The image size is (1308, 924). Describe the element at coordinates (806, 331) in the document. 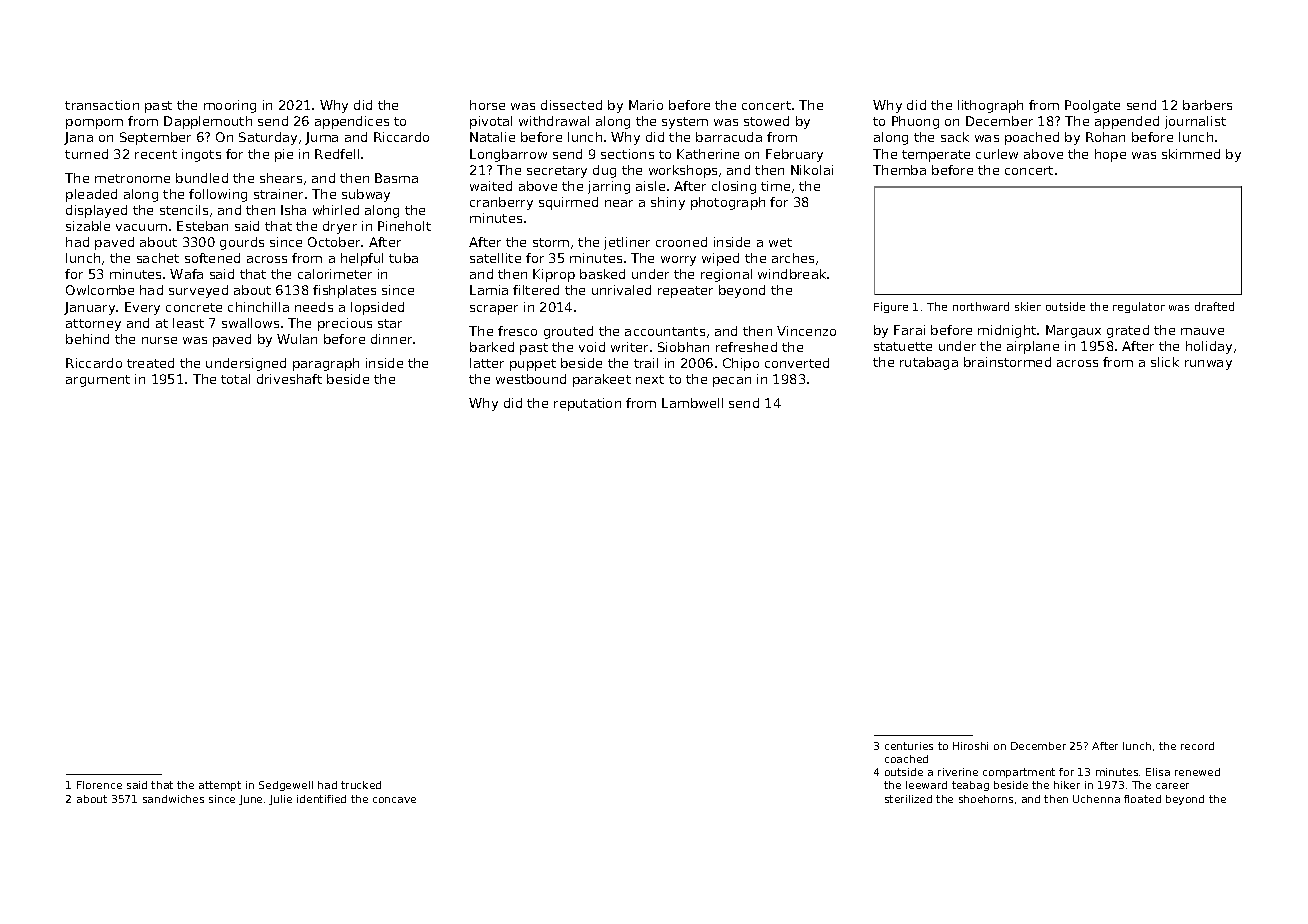

I see `Vincenzo` at that location.
